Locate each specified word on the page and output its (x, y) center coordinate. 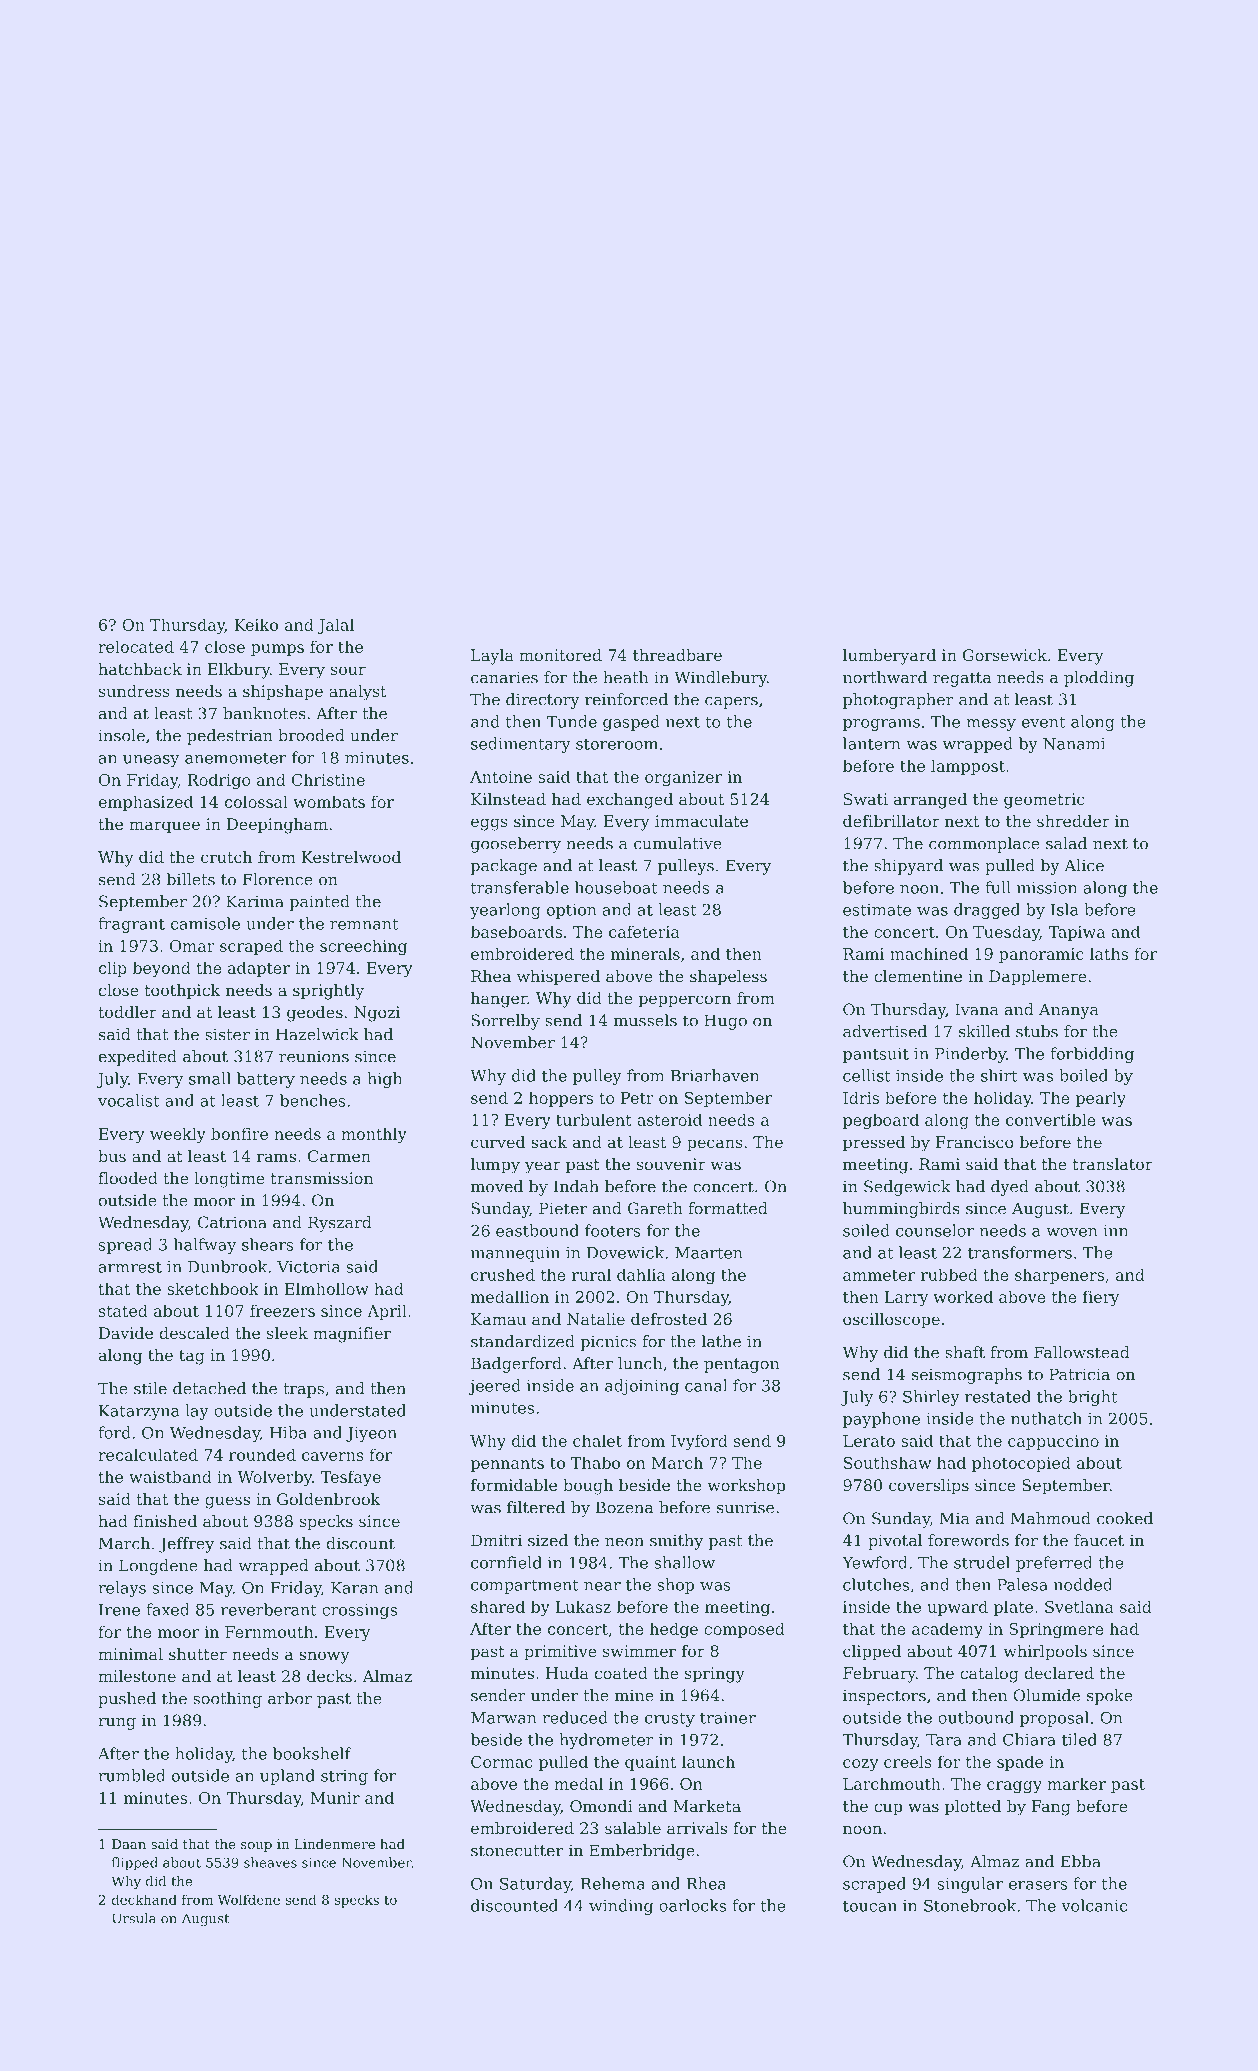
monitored (560, 655)
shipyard (908, 867)
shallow (684, 1562)
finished (165, 1521)
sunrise (745, 1507)
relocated (136, 646)
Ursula (134, 1918)
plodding (1099, 679)
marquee (164, 827)
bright (1092, 1398)
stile (150, 1388)
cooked (1125, 1518)
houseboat (616, 887)
